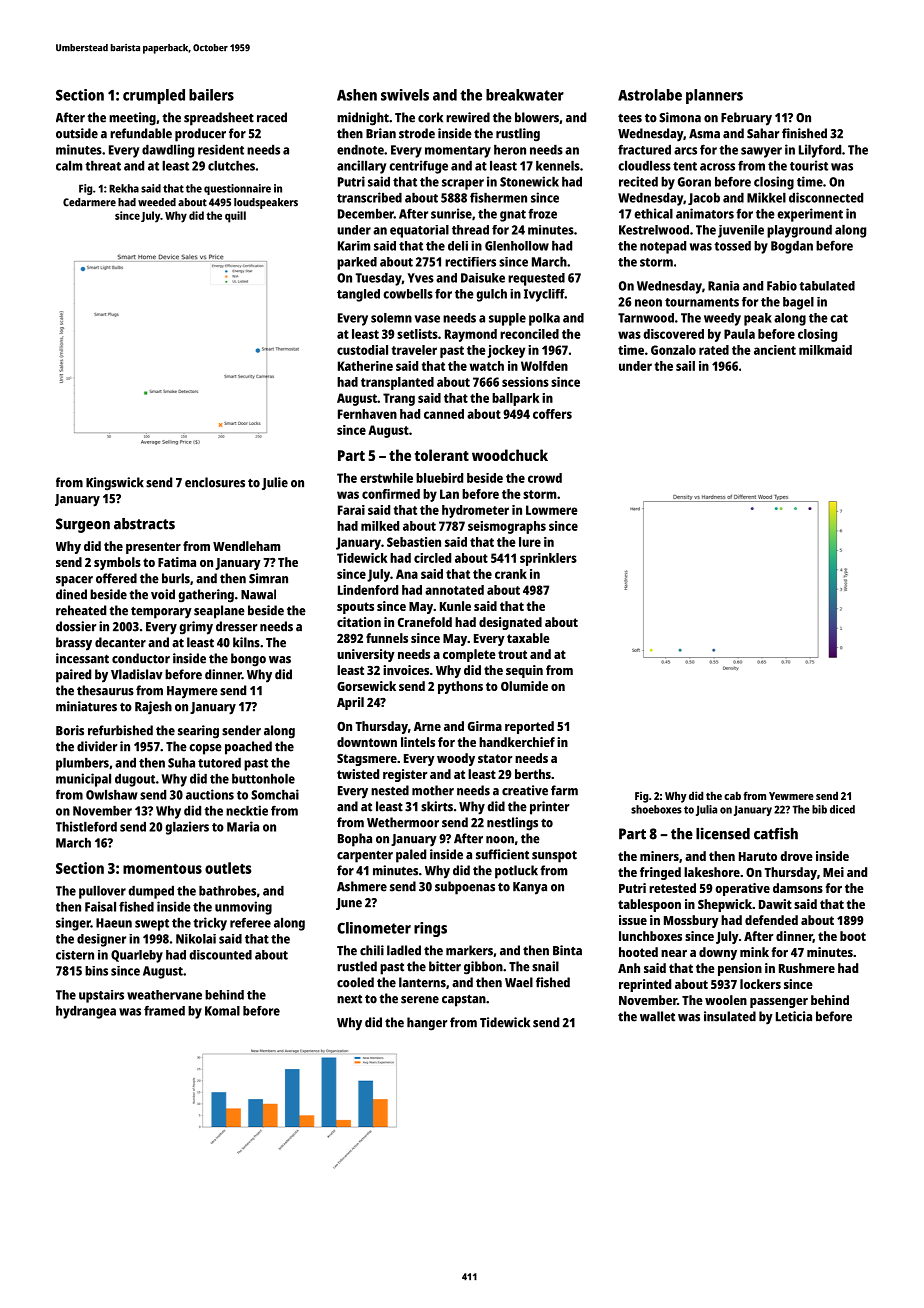  I want to click on framed, so click(164, 1010).
